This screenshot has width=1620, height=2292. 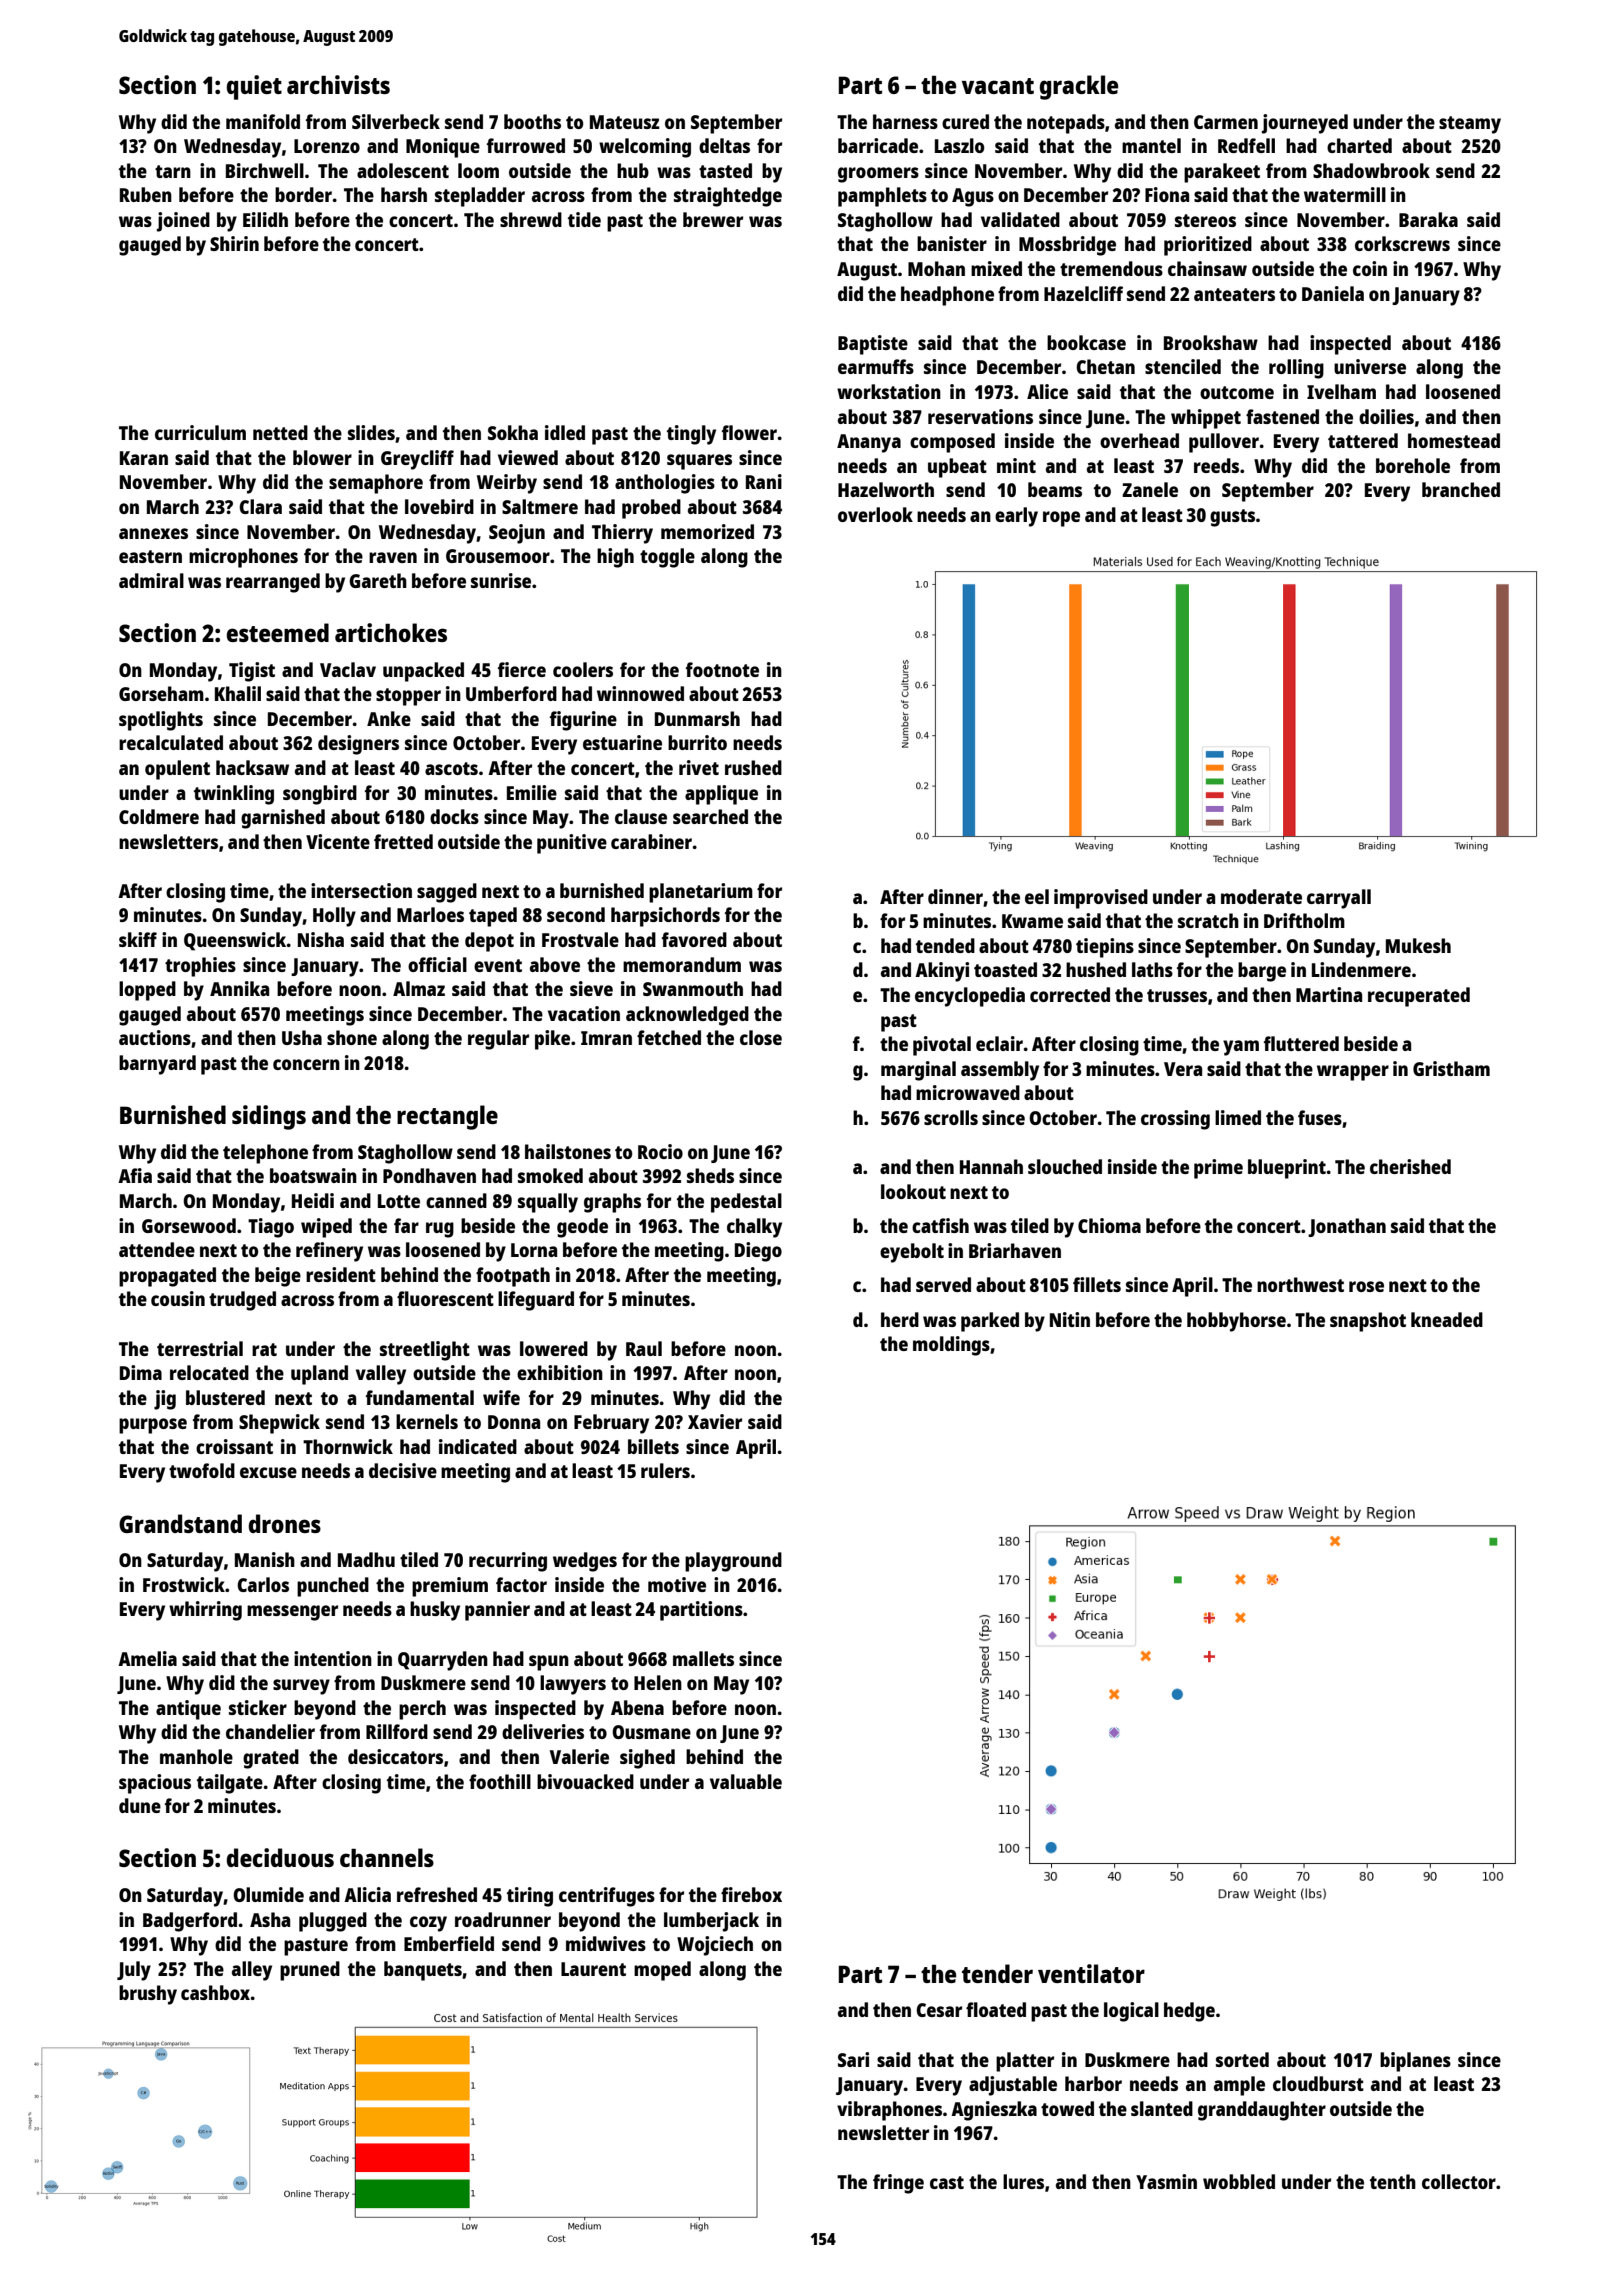 What do you see at coordinates (408, 697) in the screenshot?
I see `stopper` at bounding box center [408, 697].
